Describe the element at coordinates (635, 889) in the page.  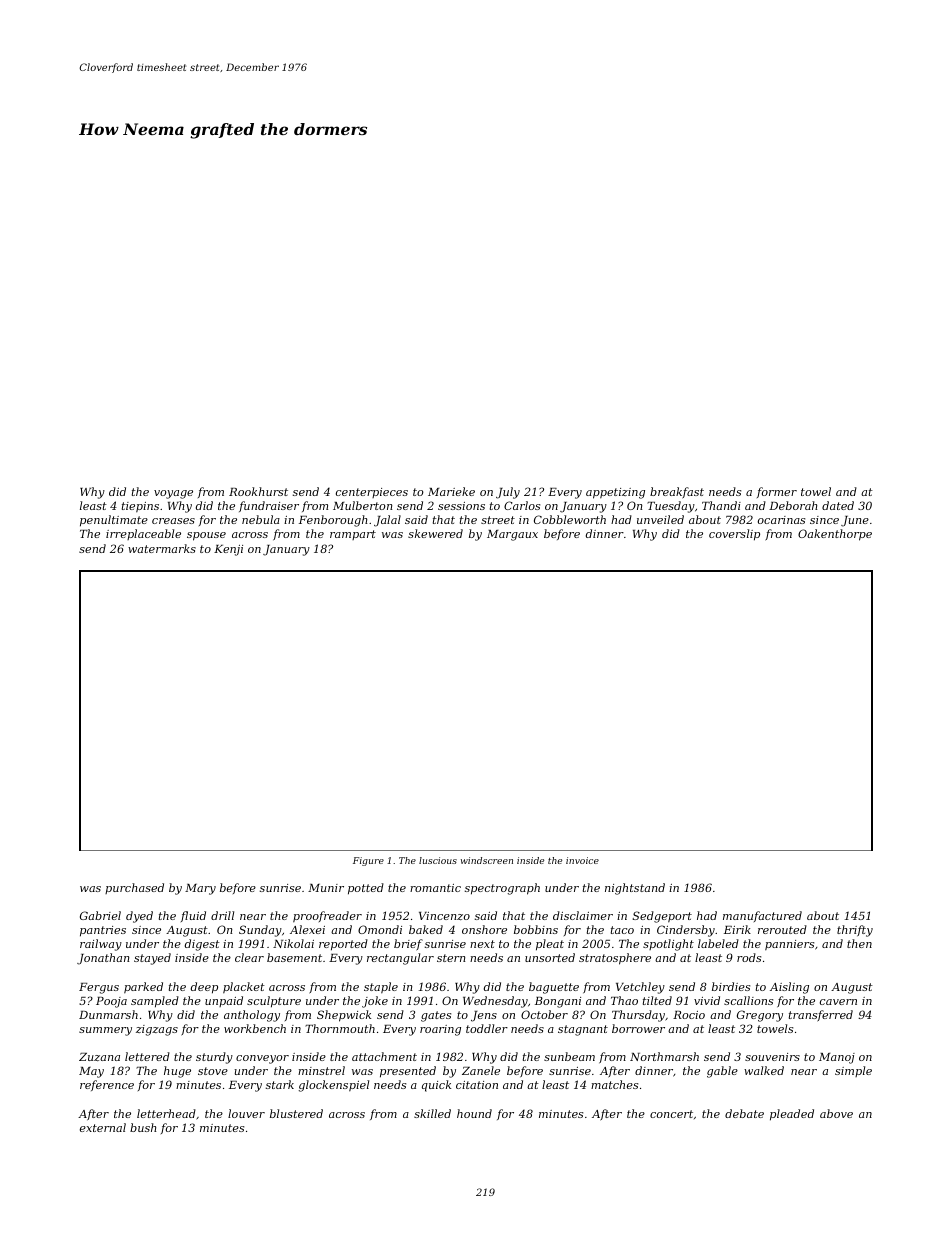
I see `nightstand` at that location.
